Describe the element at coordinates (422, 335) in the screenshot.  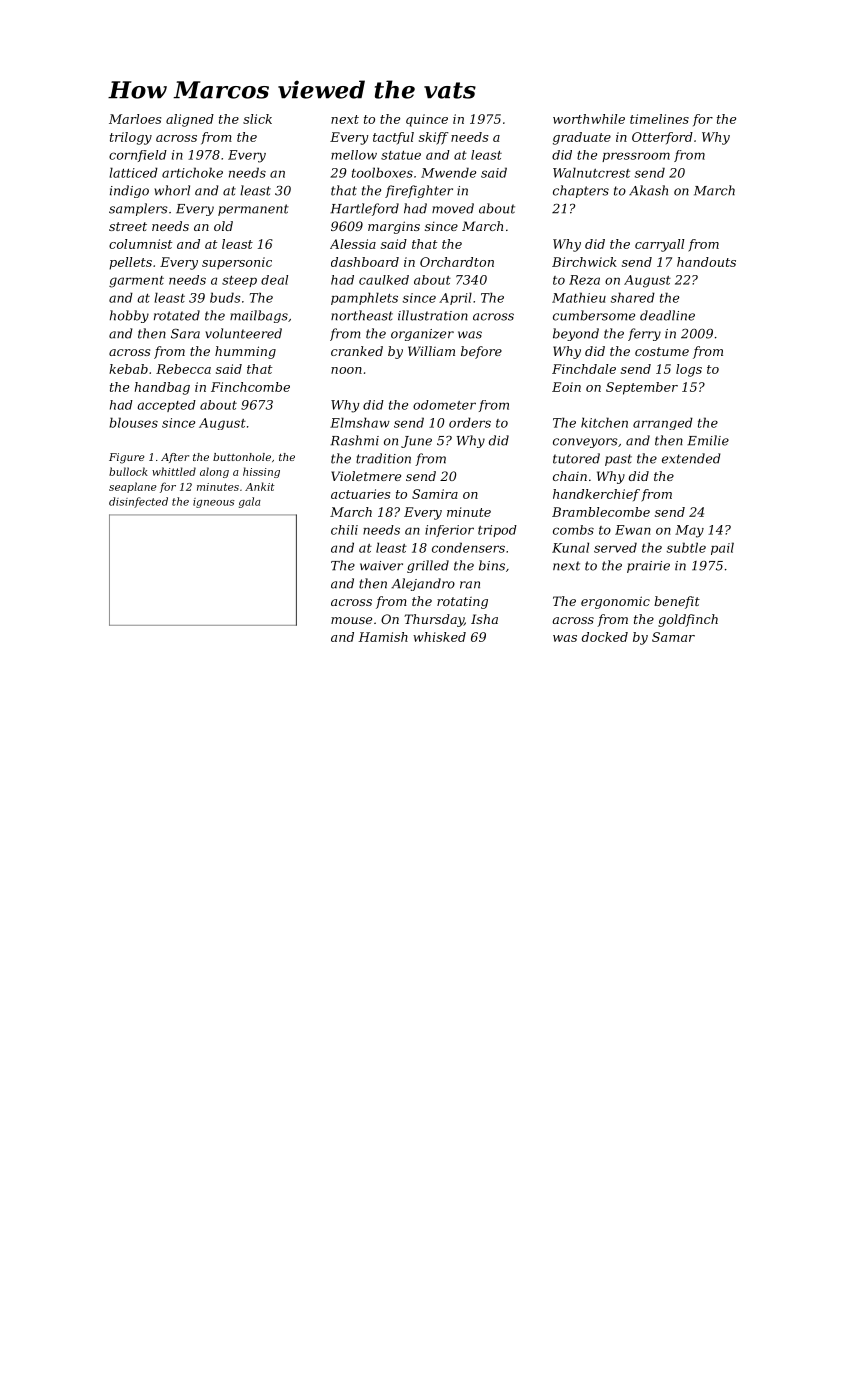
I see `organizer` at that location.
